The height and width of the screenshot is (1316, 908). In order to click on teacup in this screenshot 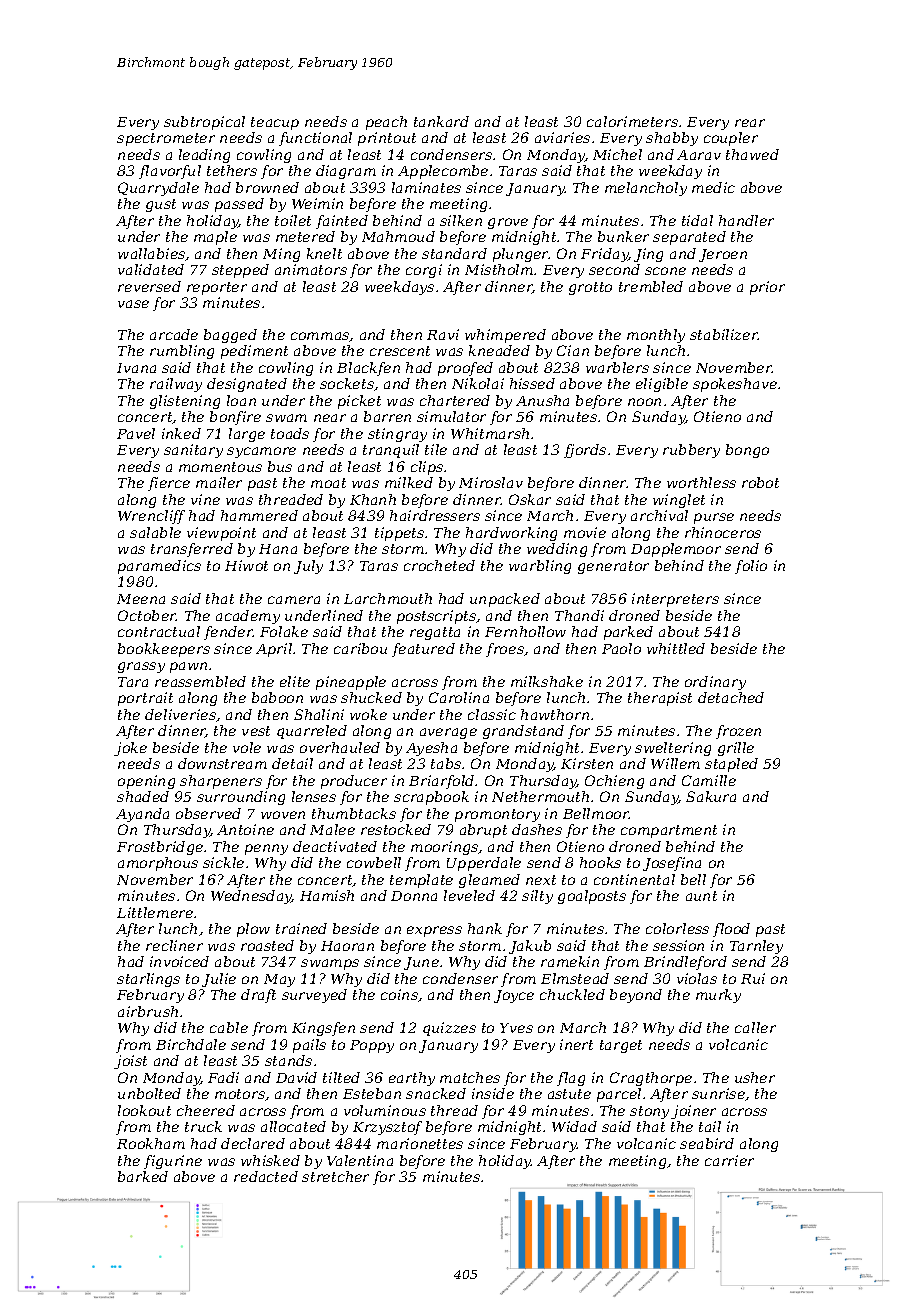, I will do `click(275, 123)`.
